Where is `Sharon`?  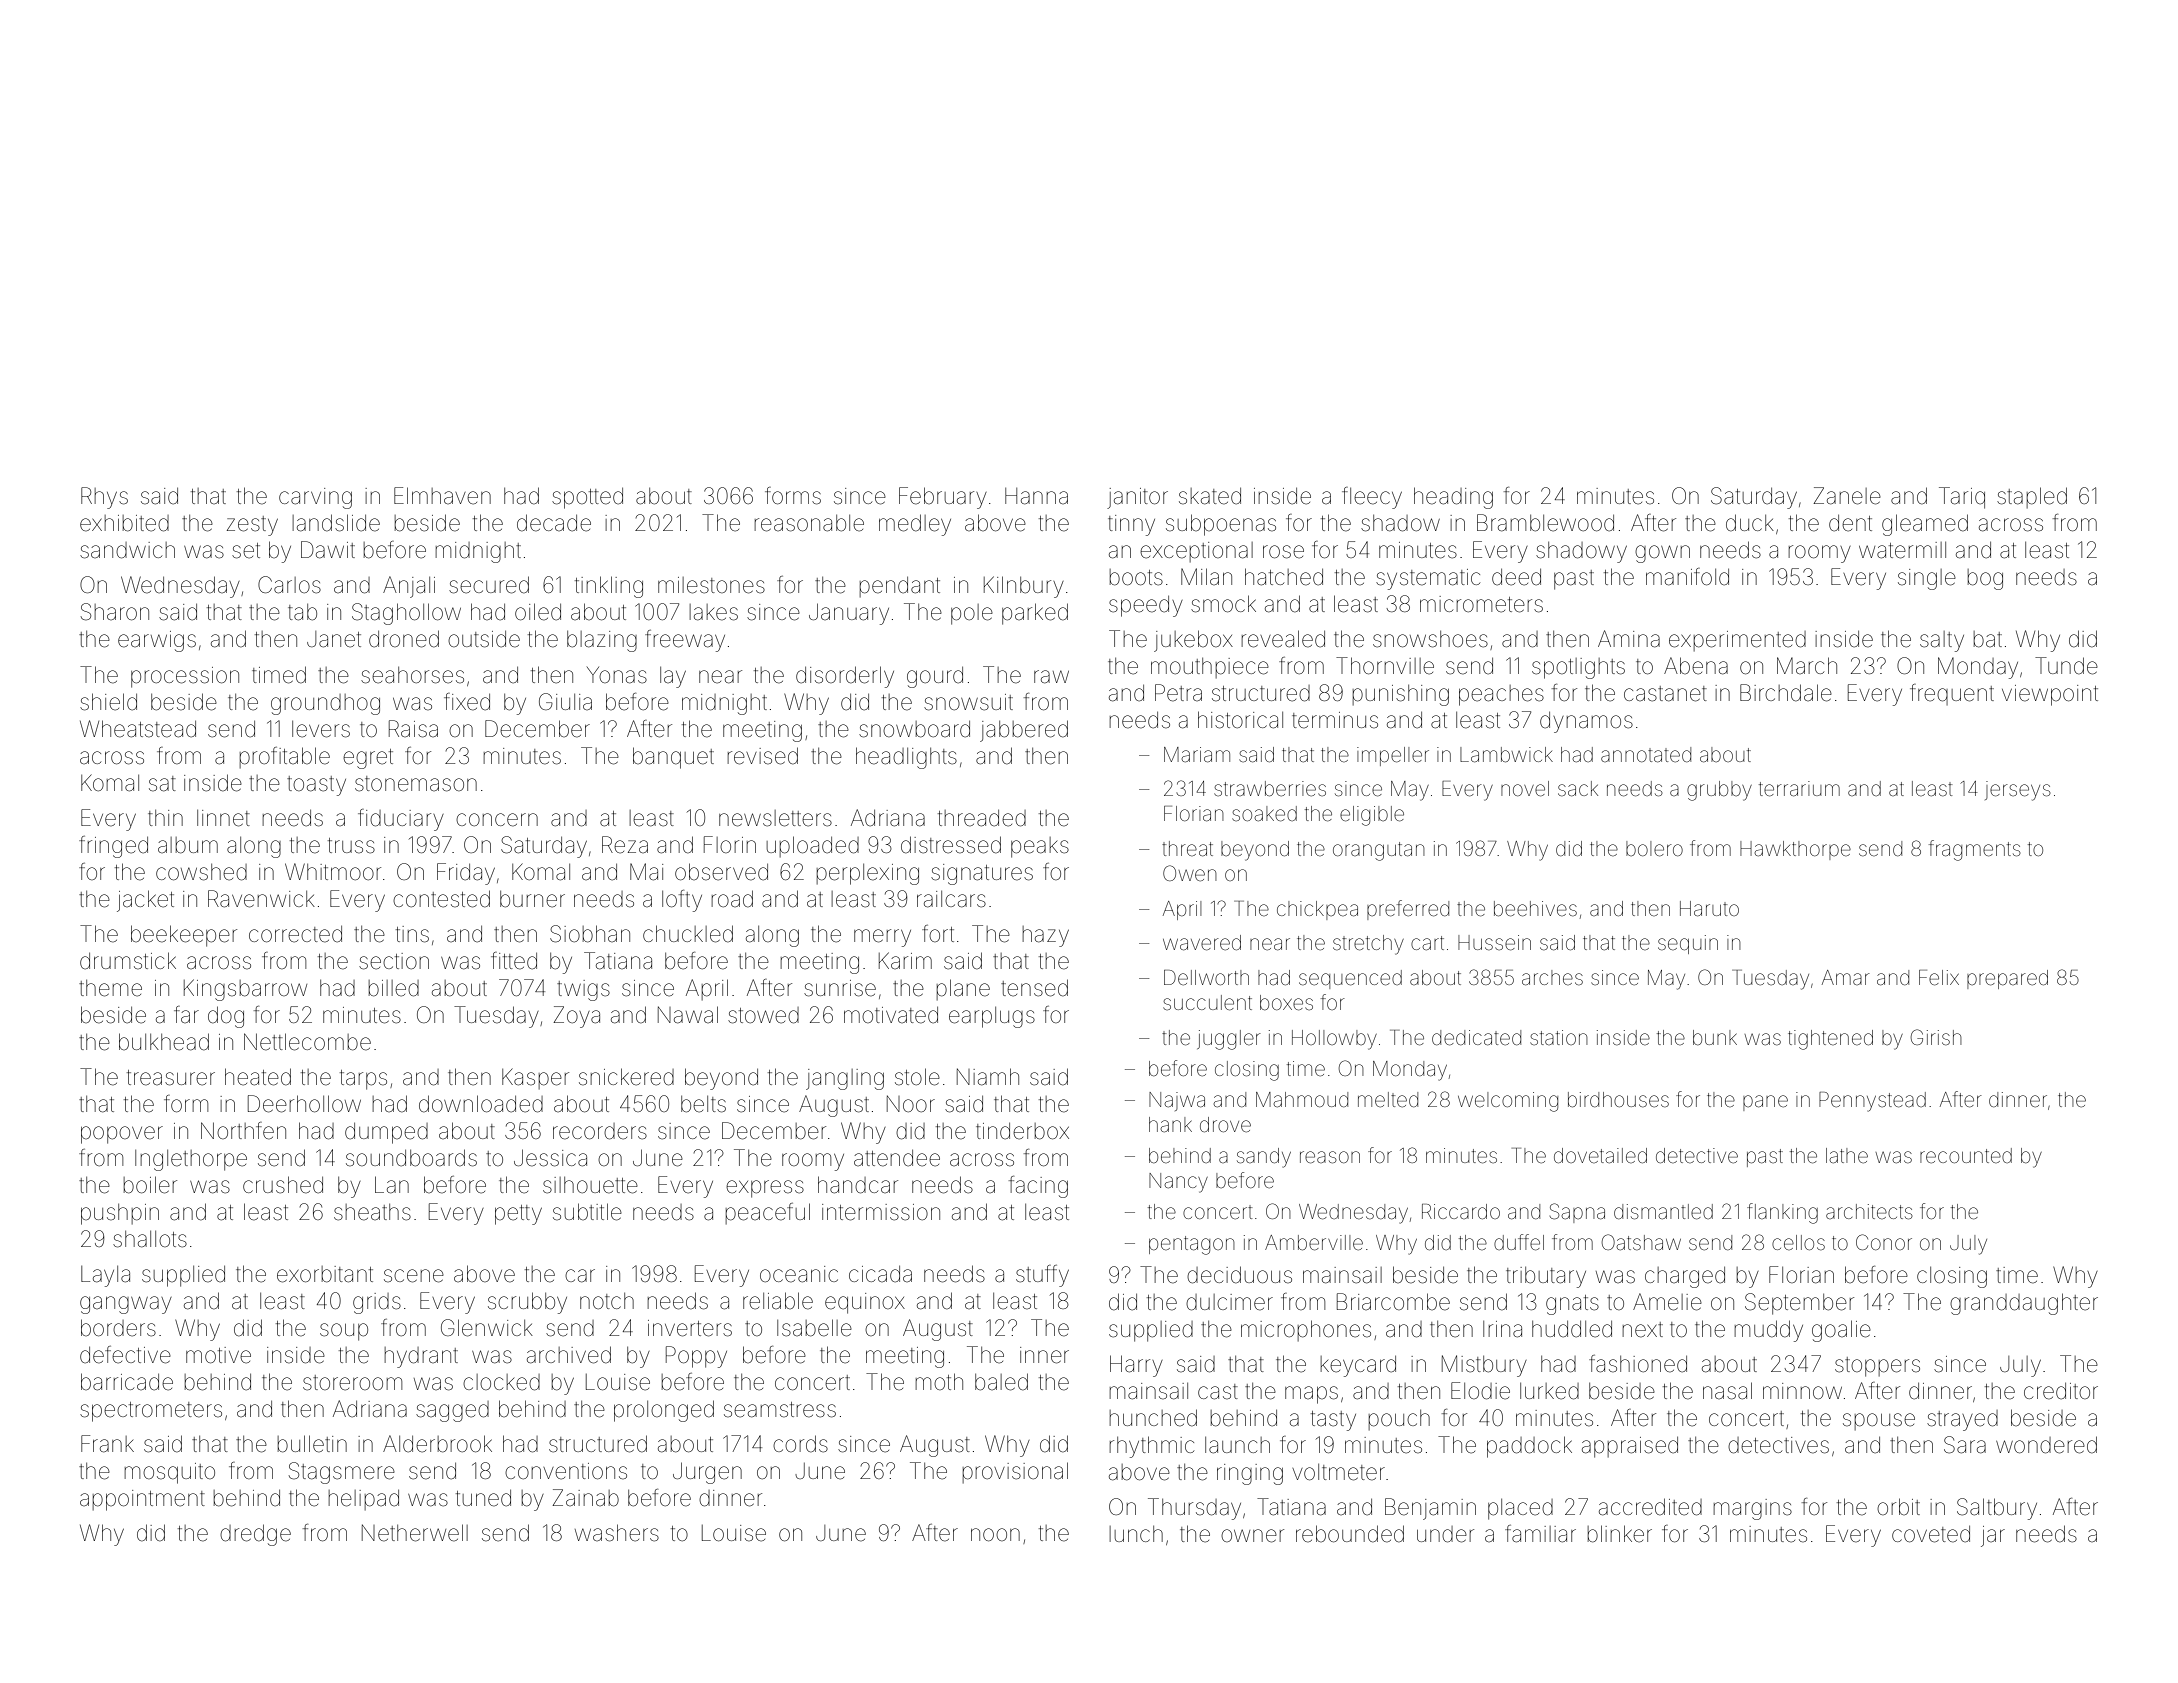
Sharon is located at coordinates (115, 612).
